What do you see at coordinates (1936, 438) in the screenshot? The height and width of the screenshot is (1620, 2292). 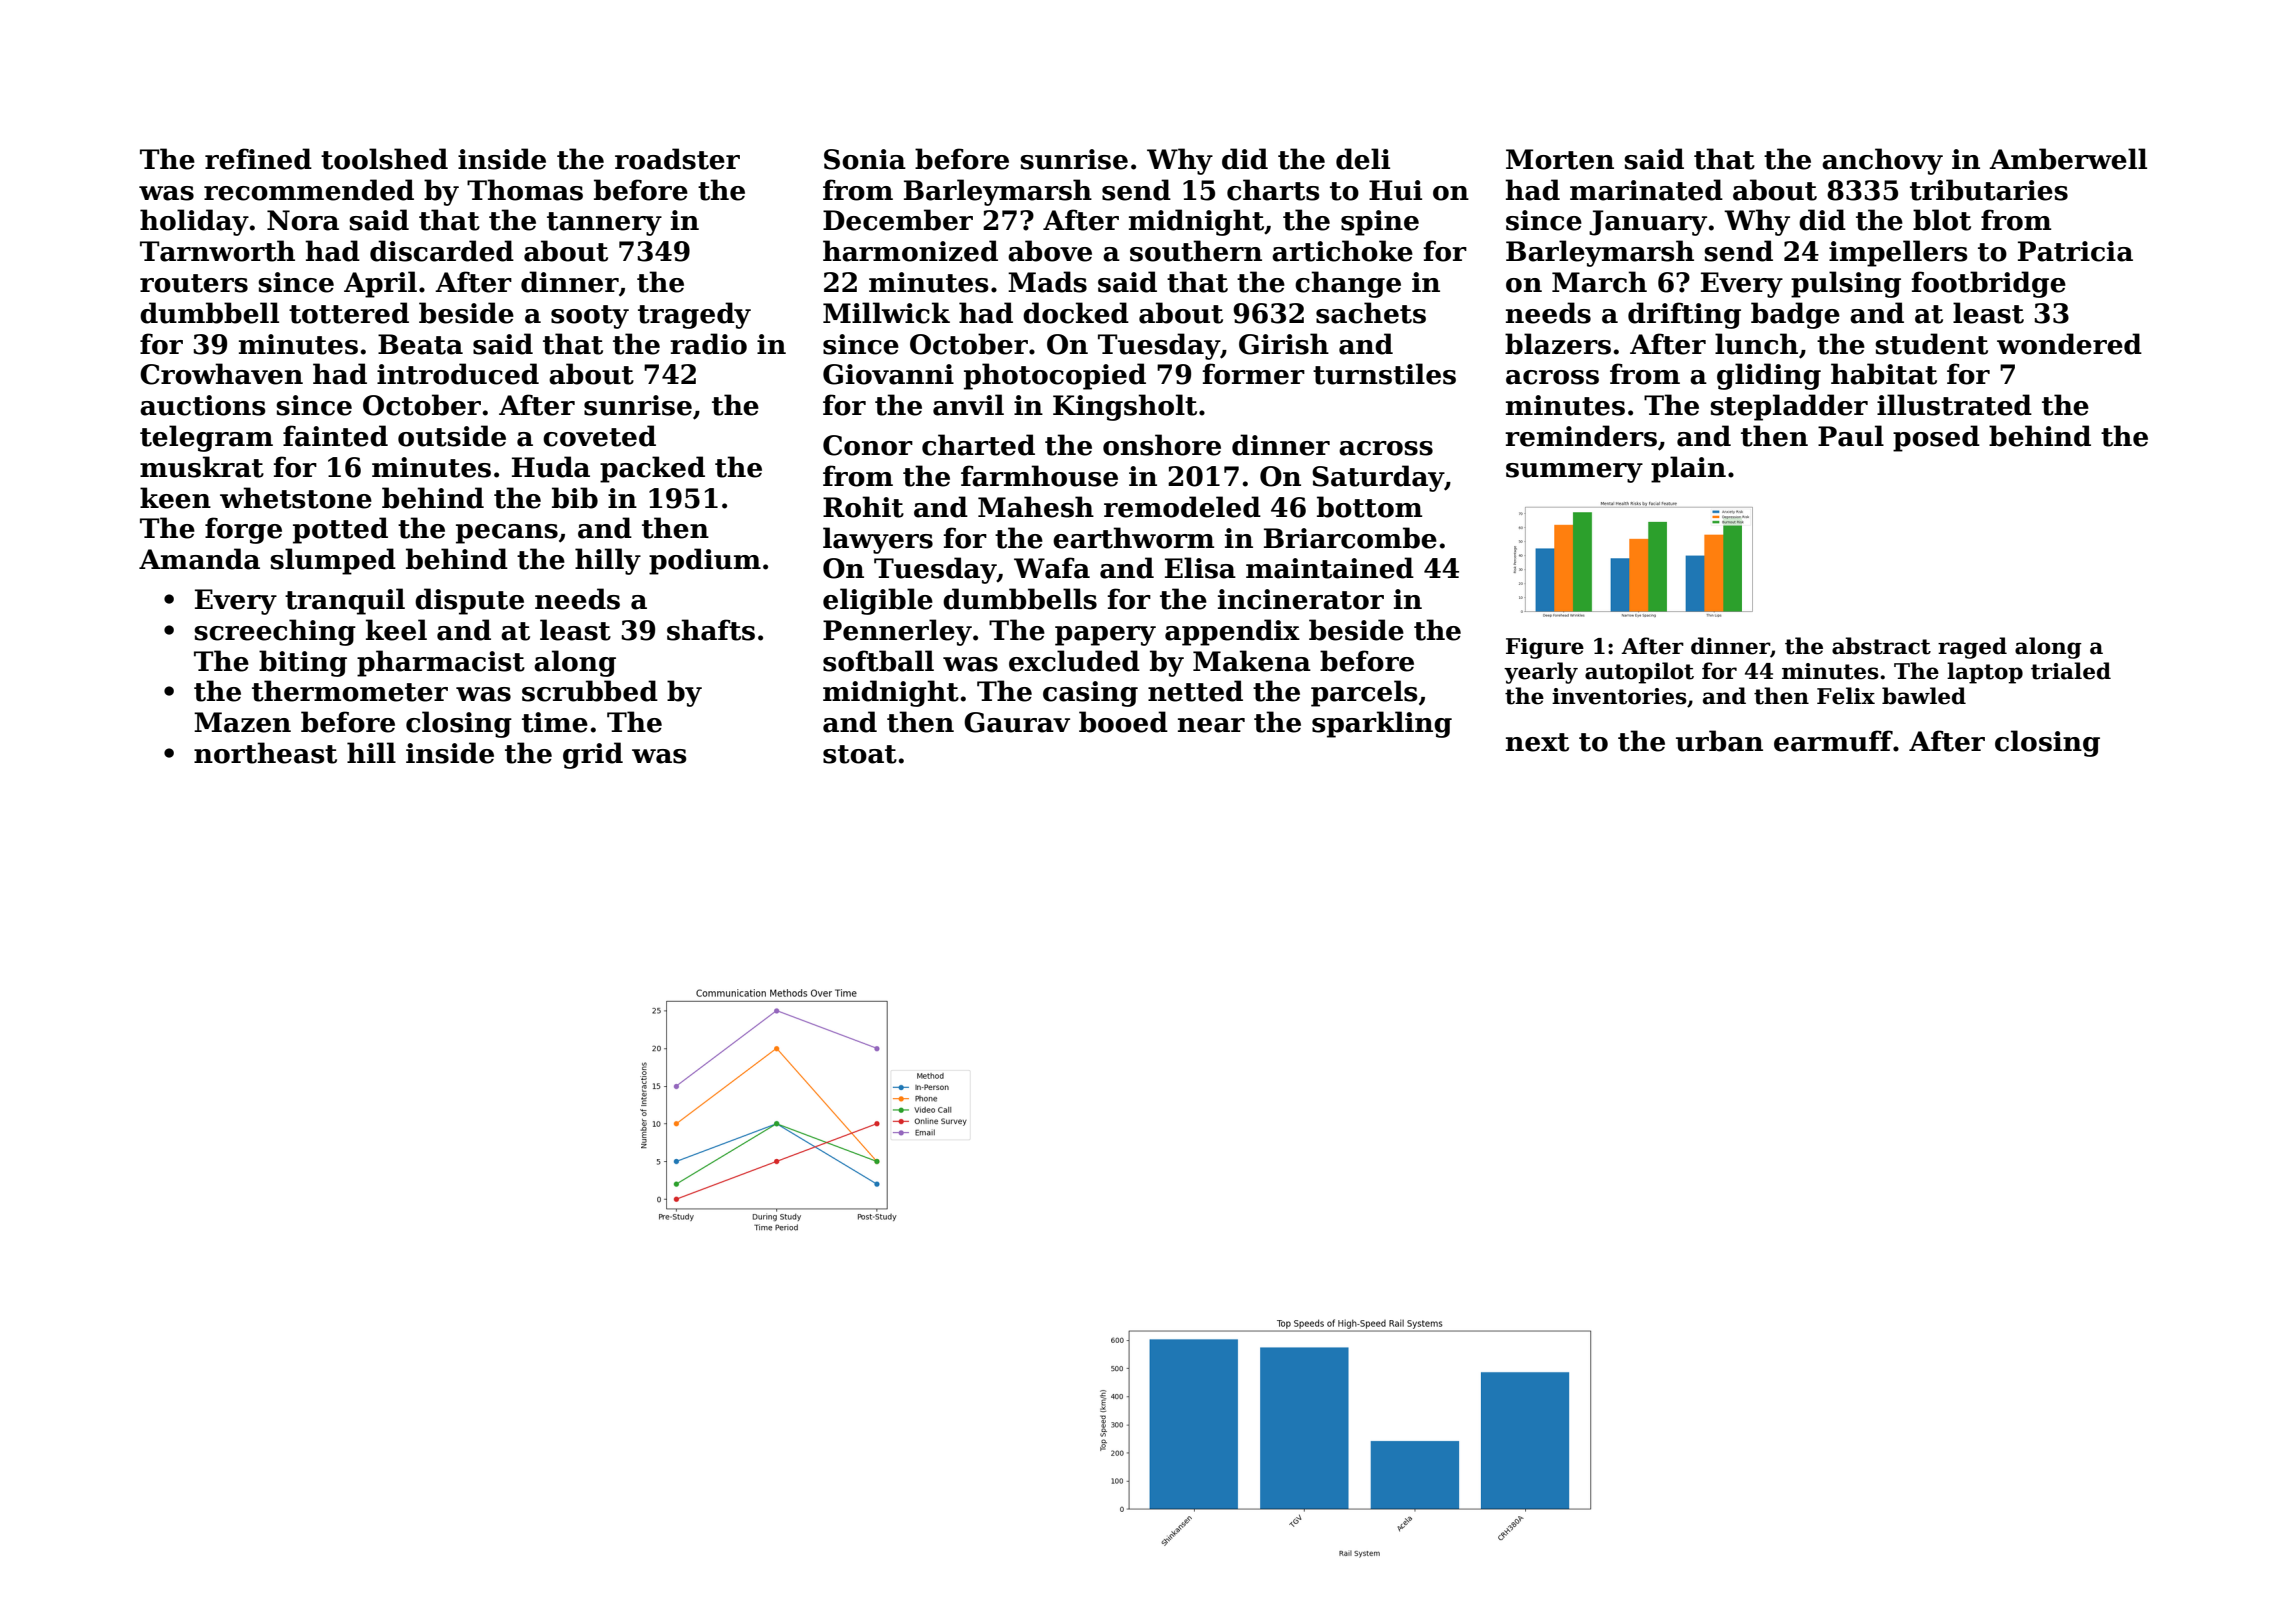 I see `posed` at bounding box center [1936, 438].
